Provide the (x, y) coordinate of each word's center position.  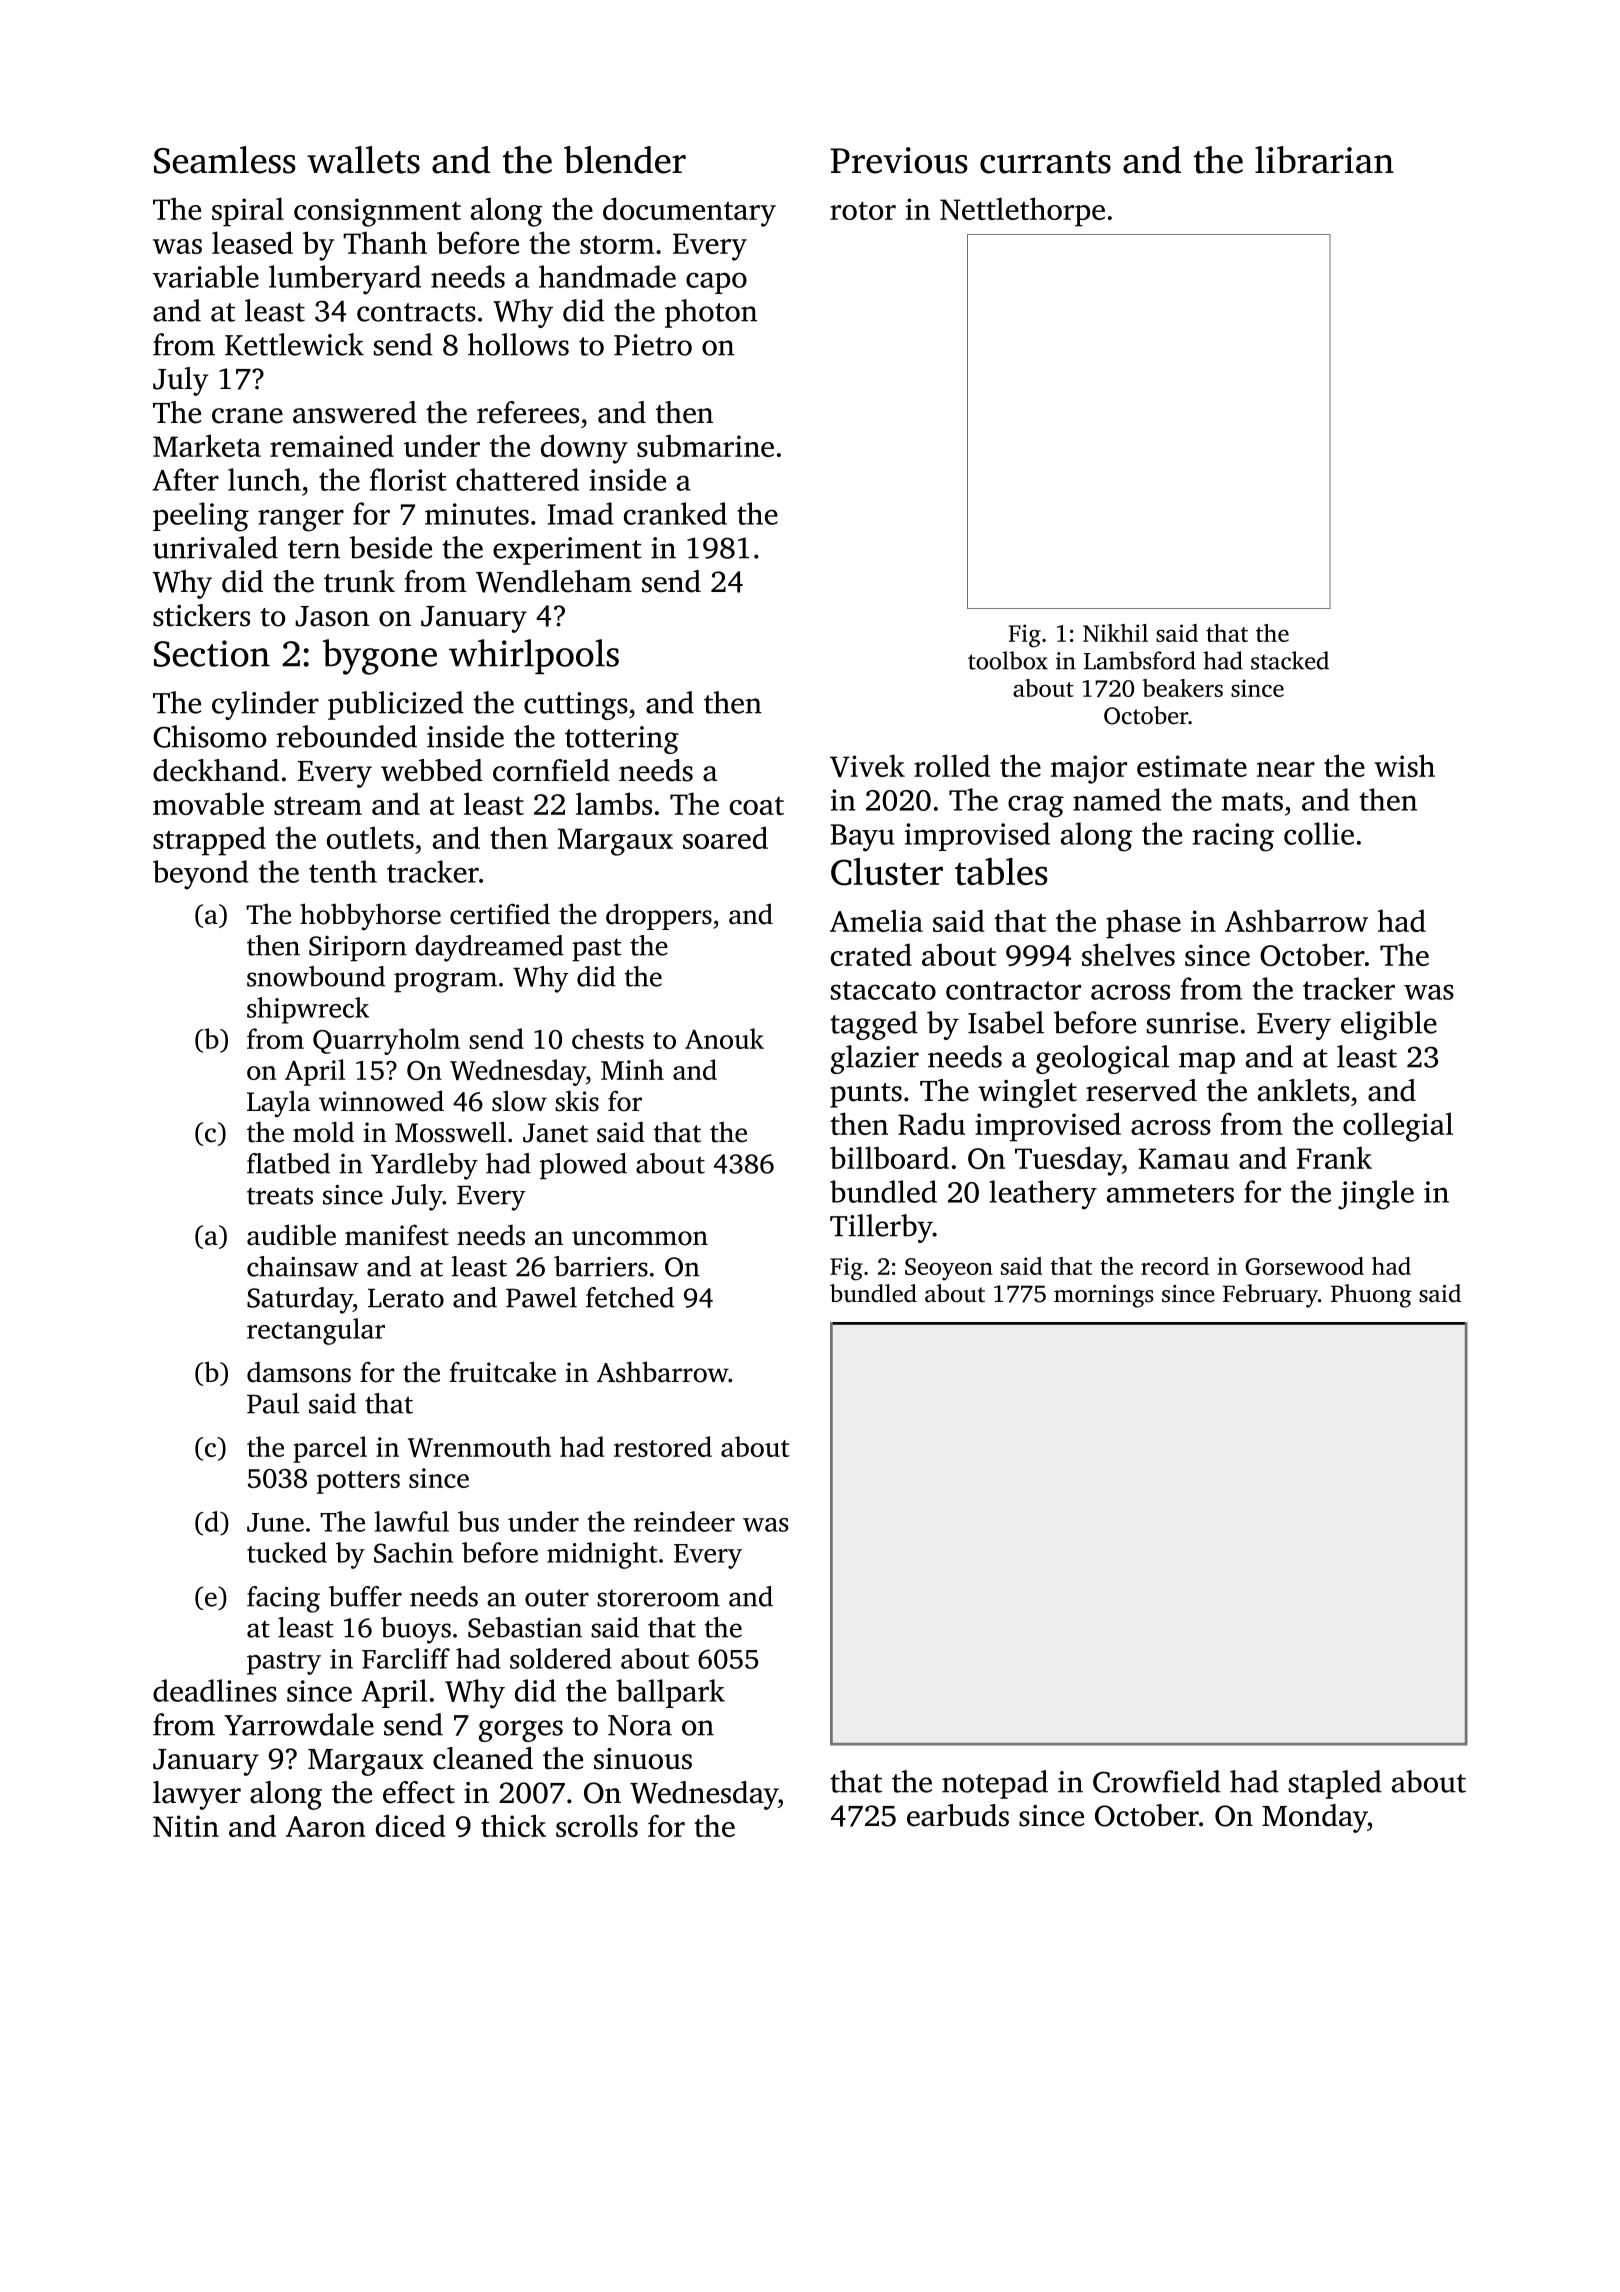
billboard (889, 1157)
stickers (201, 615)
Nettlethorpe (1022, 212)
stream (318, 806)
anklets (1304, 1090)
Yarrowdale (299, 1724)
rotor (863, 210)
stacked (1290, 660)
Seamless (225, 160)
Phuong (1371, 1296)
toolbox (1008, 660)
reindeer (684, 1521)
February (1270, 1296)
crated (871, 954)
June (275, 1522)
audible (291, 1235)
